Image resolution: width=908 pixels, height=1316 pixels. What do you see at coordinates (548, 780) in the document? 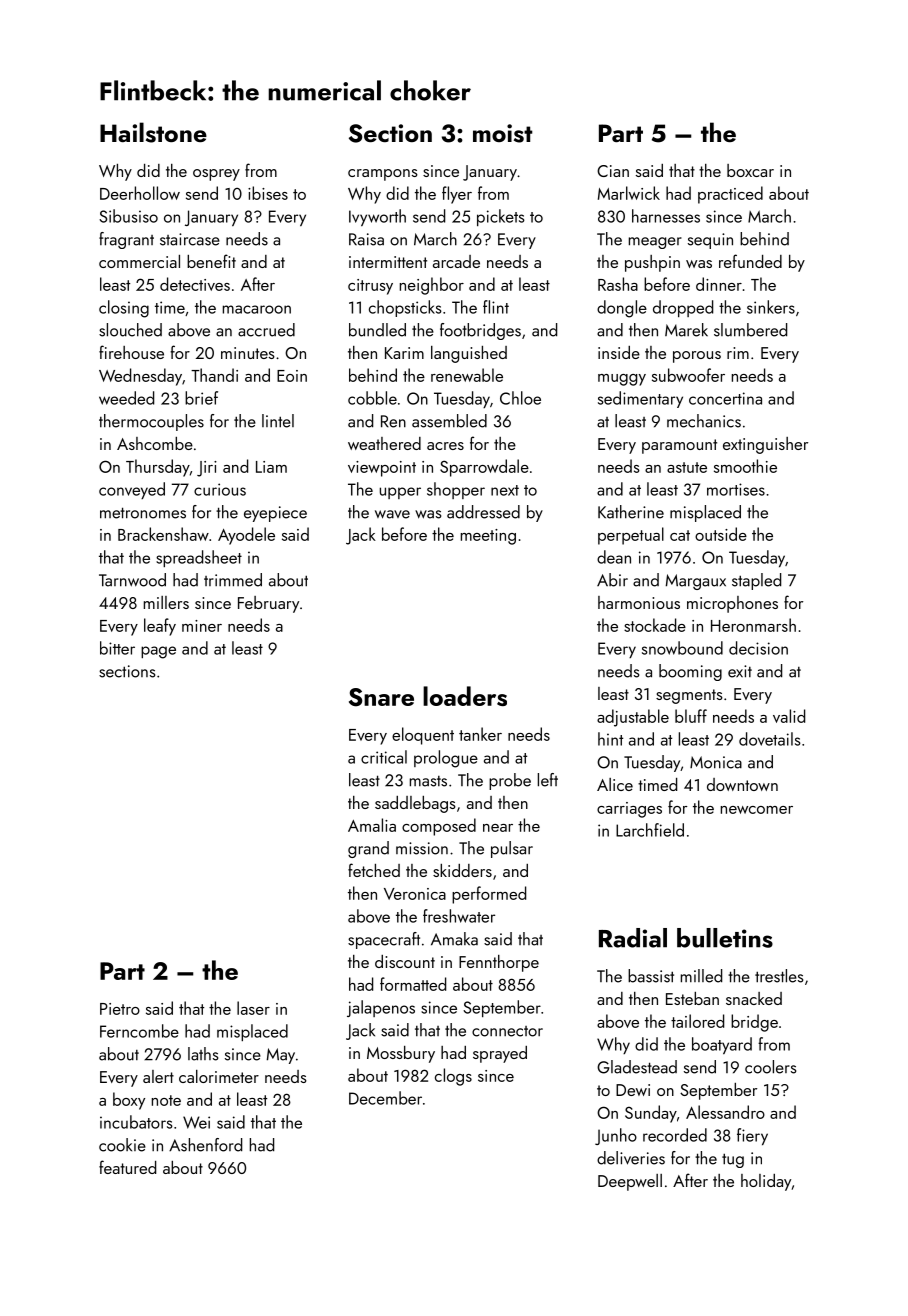
I see `left` at bounding box center [548, 780].
